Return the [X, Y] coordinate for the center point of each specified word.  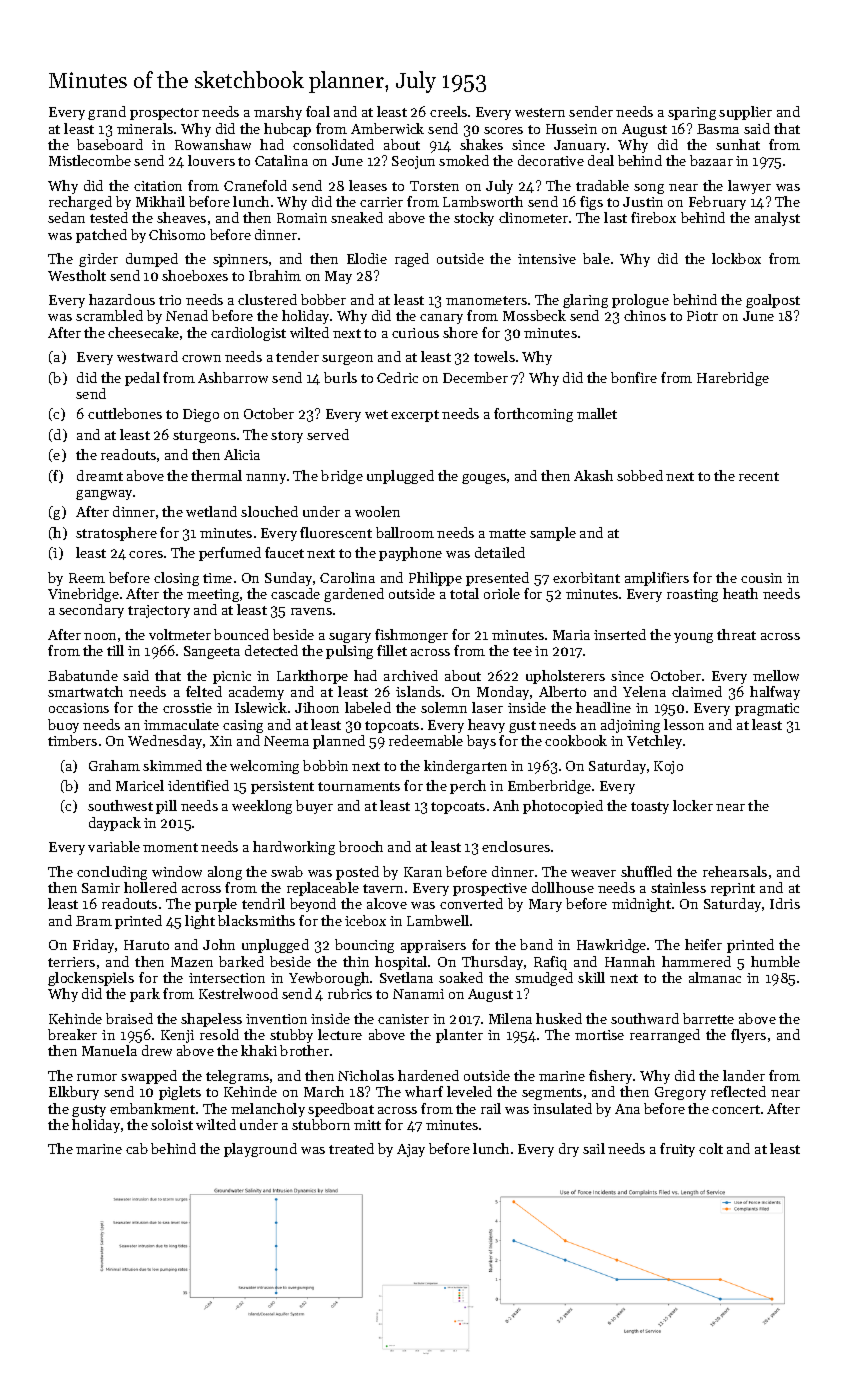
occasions [79, 708]
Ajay [411, 1150]
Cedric [397, 377]
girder [98, 260]
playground [260, 1150]
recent [759, 476]
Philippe [435, 579]
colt [711, 1148]
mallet [597, 413]
